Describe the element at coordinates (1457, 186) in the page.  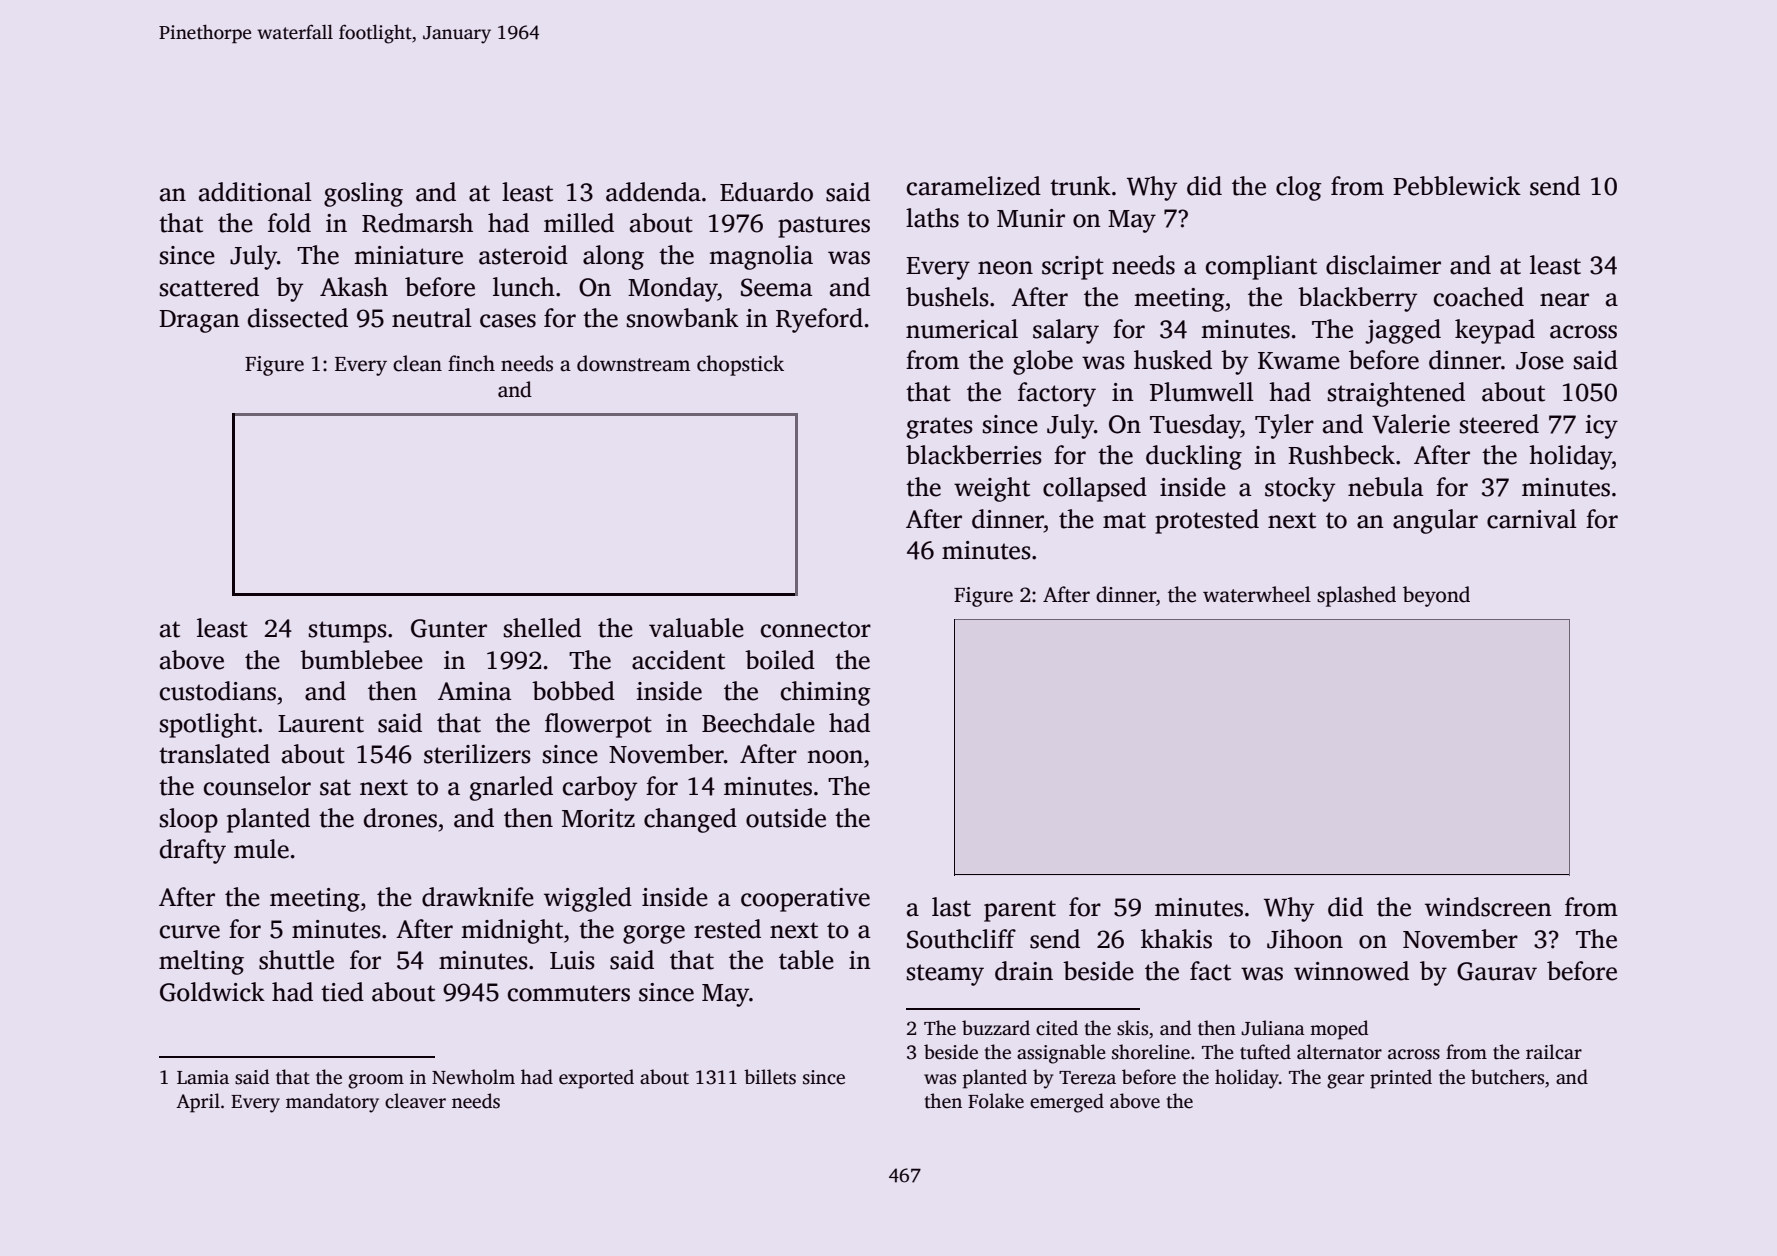
I see `Pebblewick` at that location.
